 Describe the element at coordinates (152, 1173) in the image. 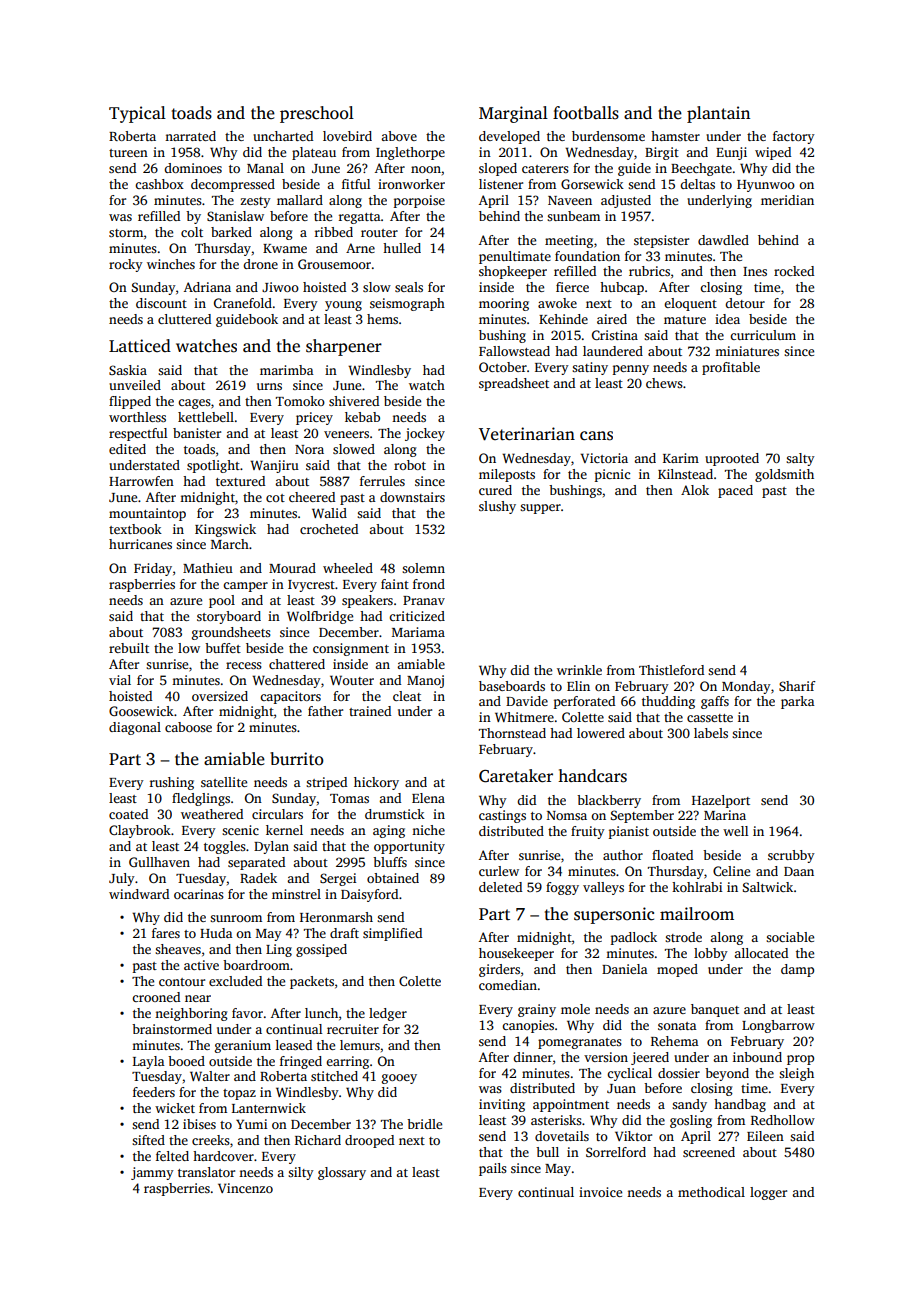

I see `jammy` at that location.
